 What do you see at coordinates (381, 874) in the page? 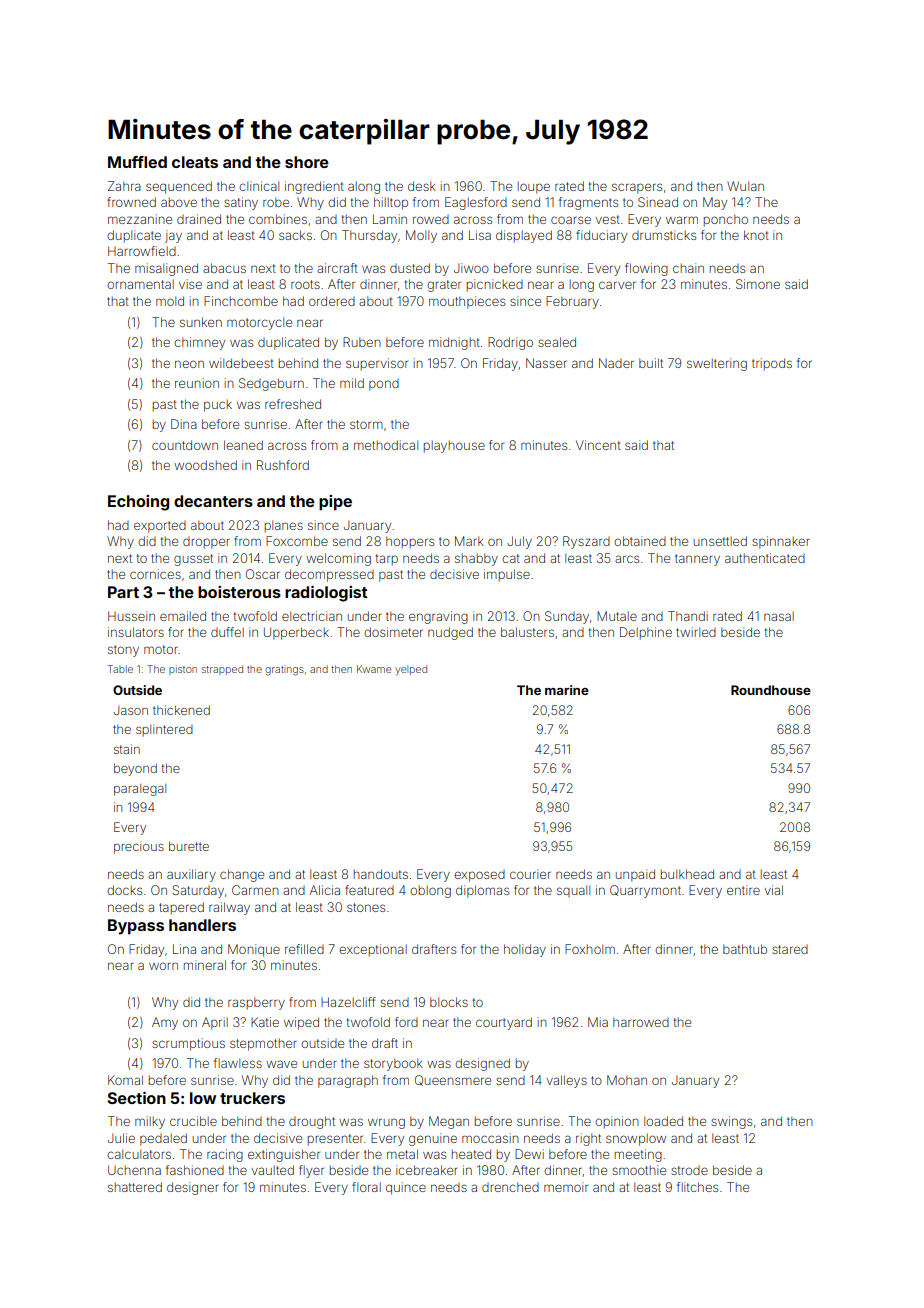
I see `handouts` at bounding box center [381, 874].
